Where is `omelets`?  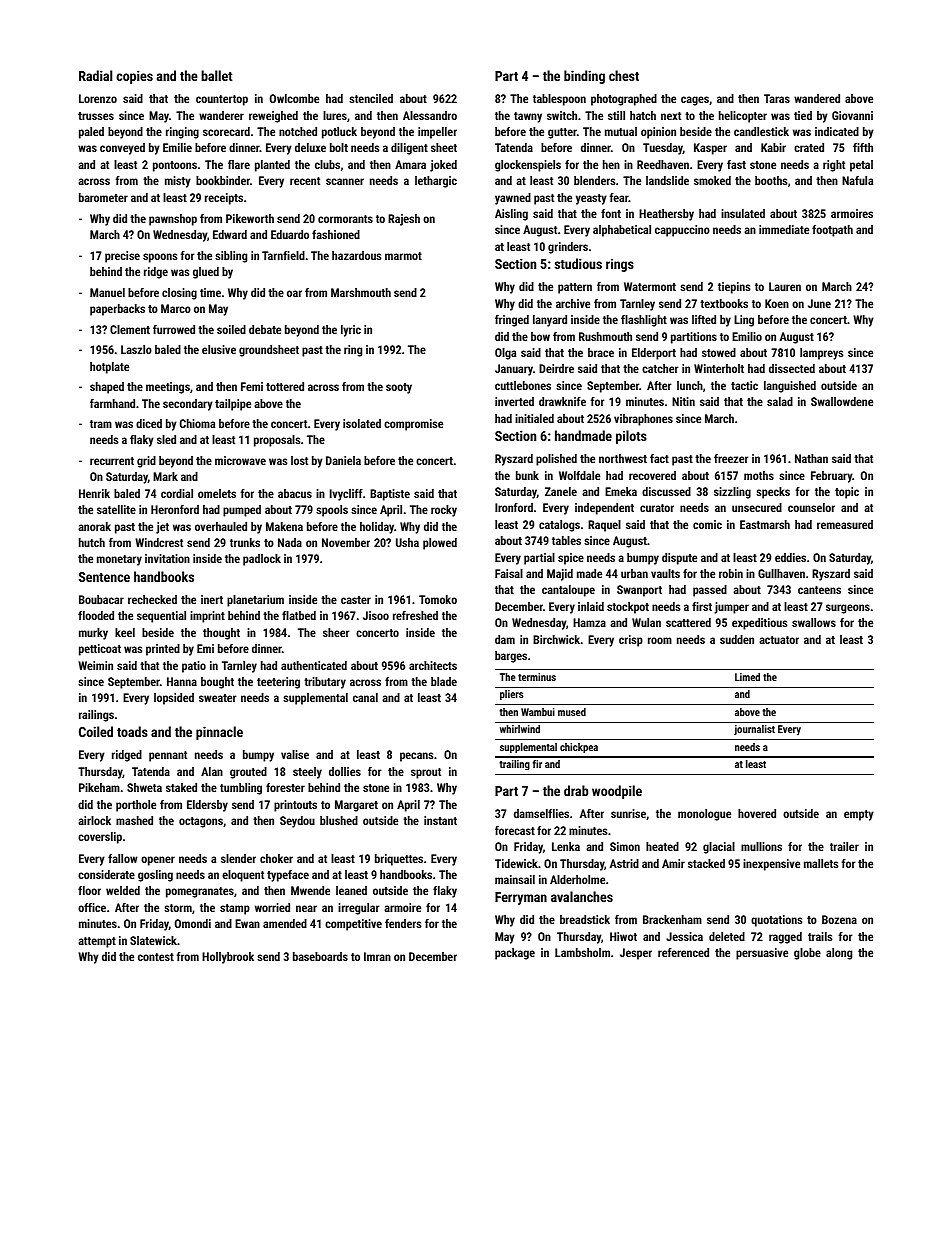
omelets is located at coordinates (217, 493).
